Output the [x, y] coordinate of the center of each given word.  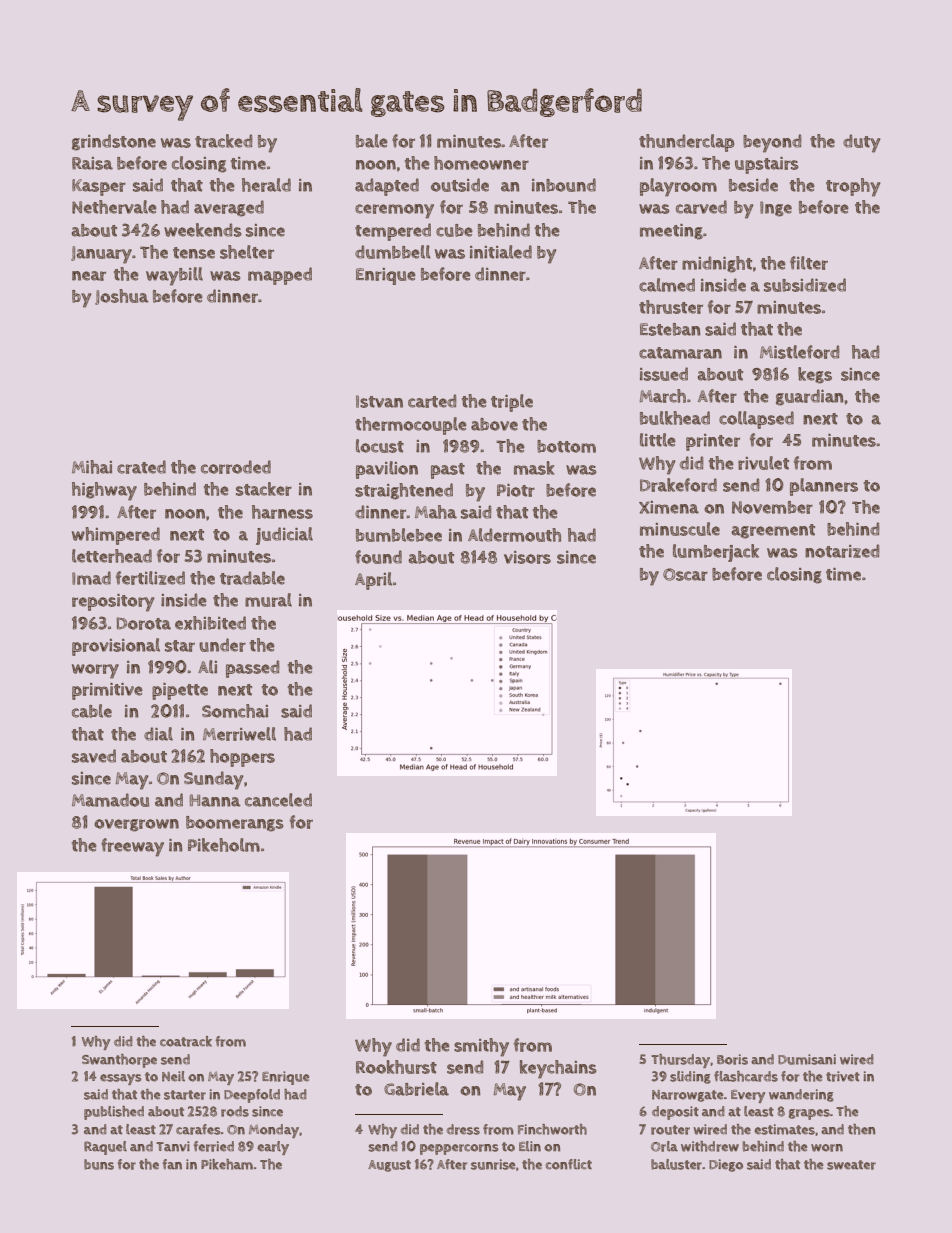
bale [372, 141]
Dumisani [807, 1059]
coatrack [186, 1041]
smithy [481, 1047]
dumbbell [393, 252]
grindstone [114, 142]
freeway [132, 847]
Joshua [122, 297]
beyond [772, 143]
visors [527, 557]
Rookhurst [396, 1067]
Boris [732, 1059]
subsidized [805, 285]
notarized [842, 551]
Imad [91, 578]
